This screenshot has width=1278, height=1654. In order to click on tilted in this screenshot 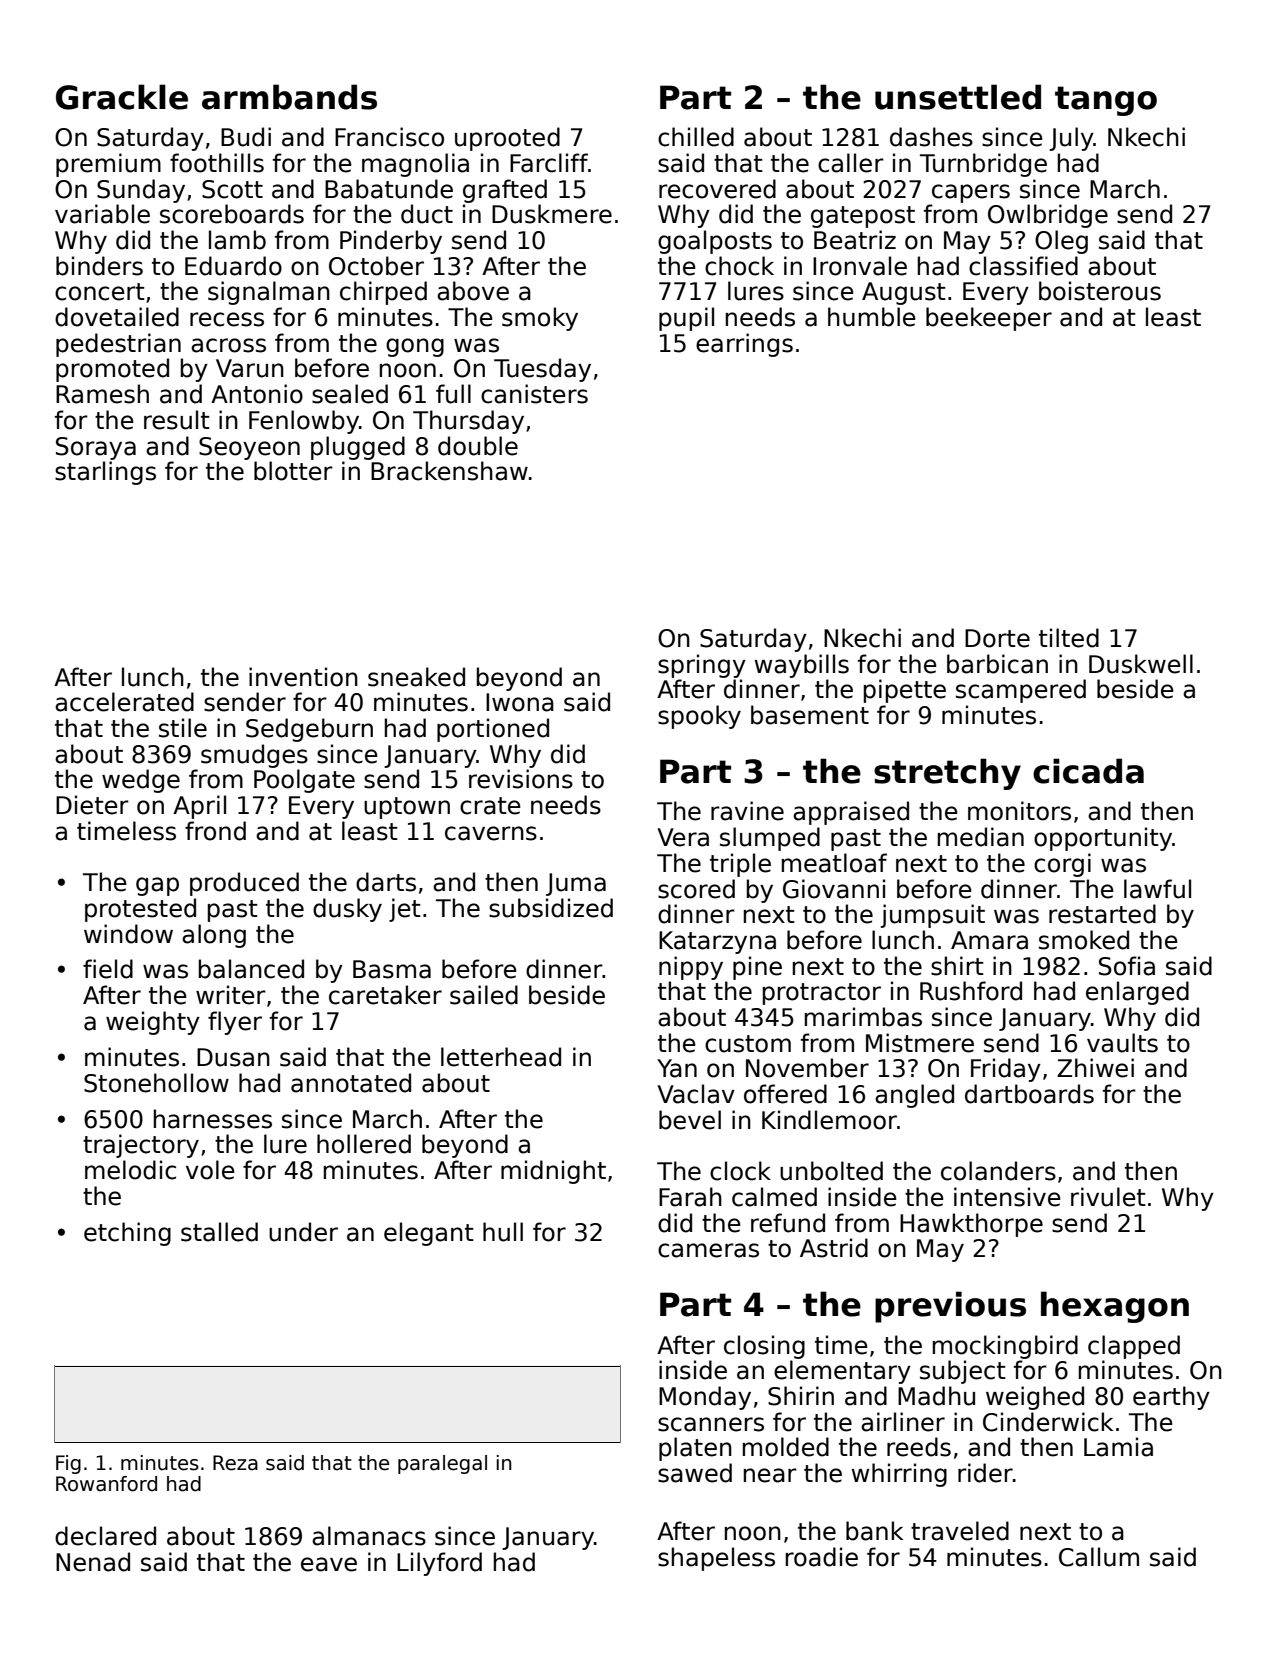, I will do `click(1069, 638)`.
